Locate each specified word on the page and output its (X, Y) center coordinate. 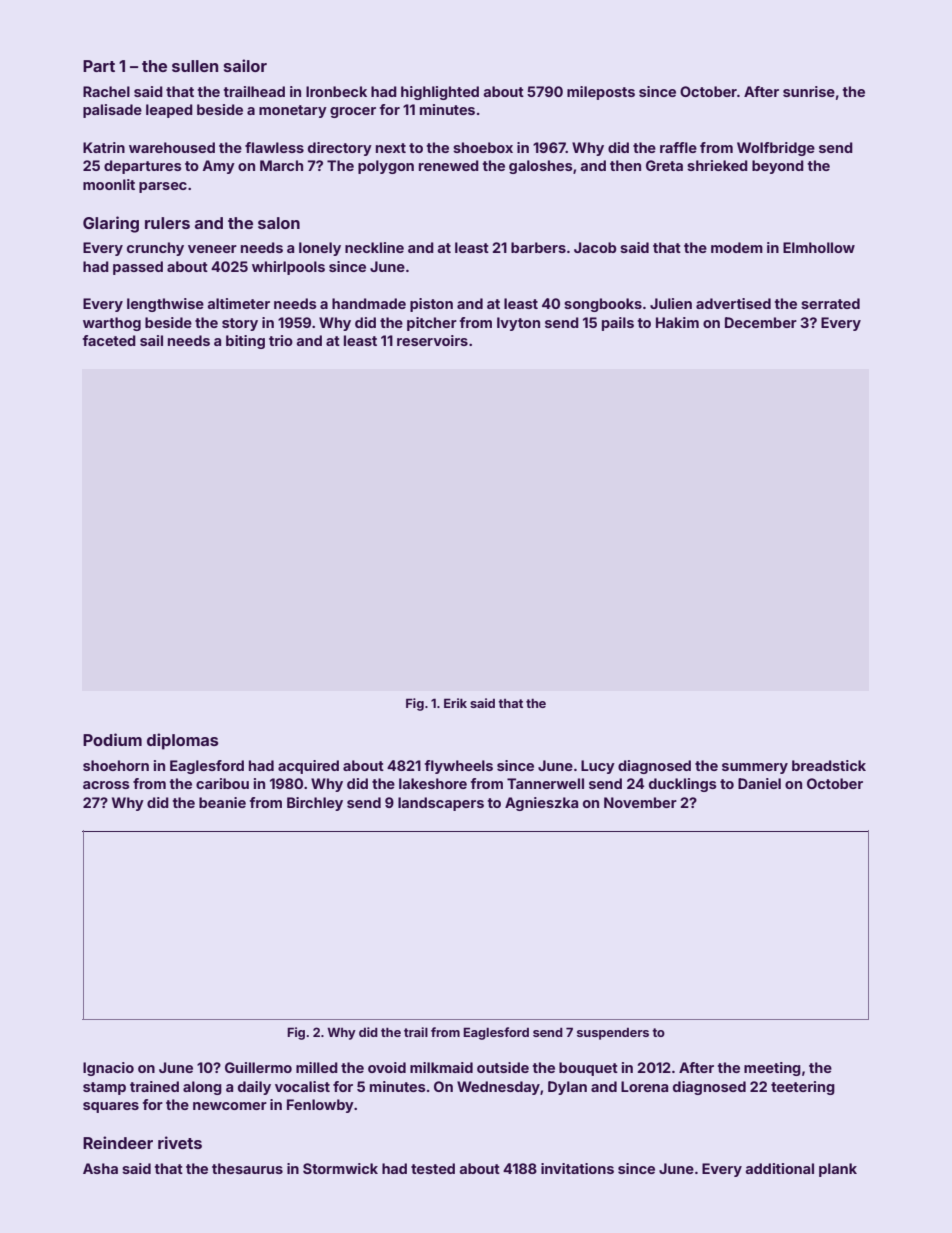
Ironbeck (336, 91)
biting (245, 342)
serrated (830, 303)
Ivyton (518, 324)
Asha (100, 1168)
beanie (222, 802)
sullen (195, 66)
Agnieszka (541, 804)
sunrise (809, 91)
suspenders (613, 1034)
